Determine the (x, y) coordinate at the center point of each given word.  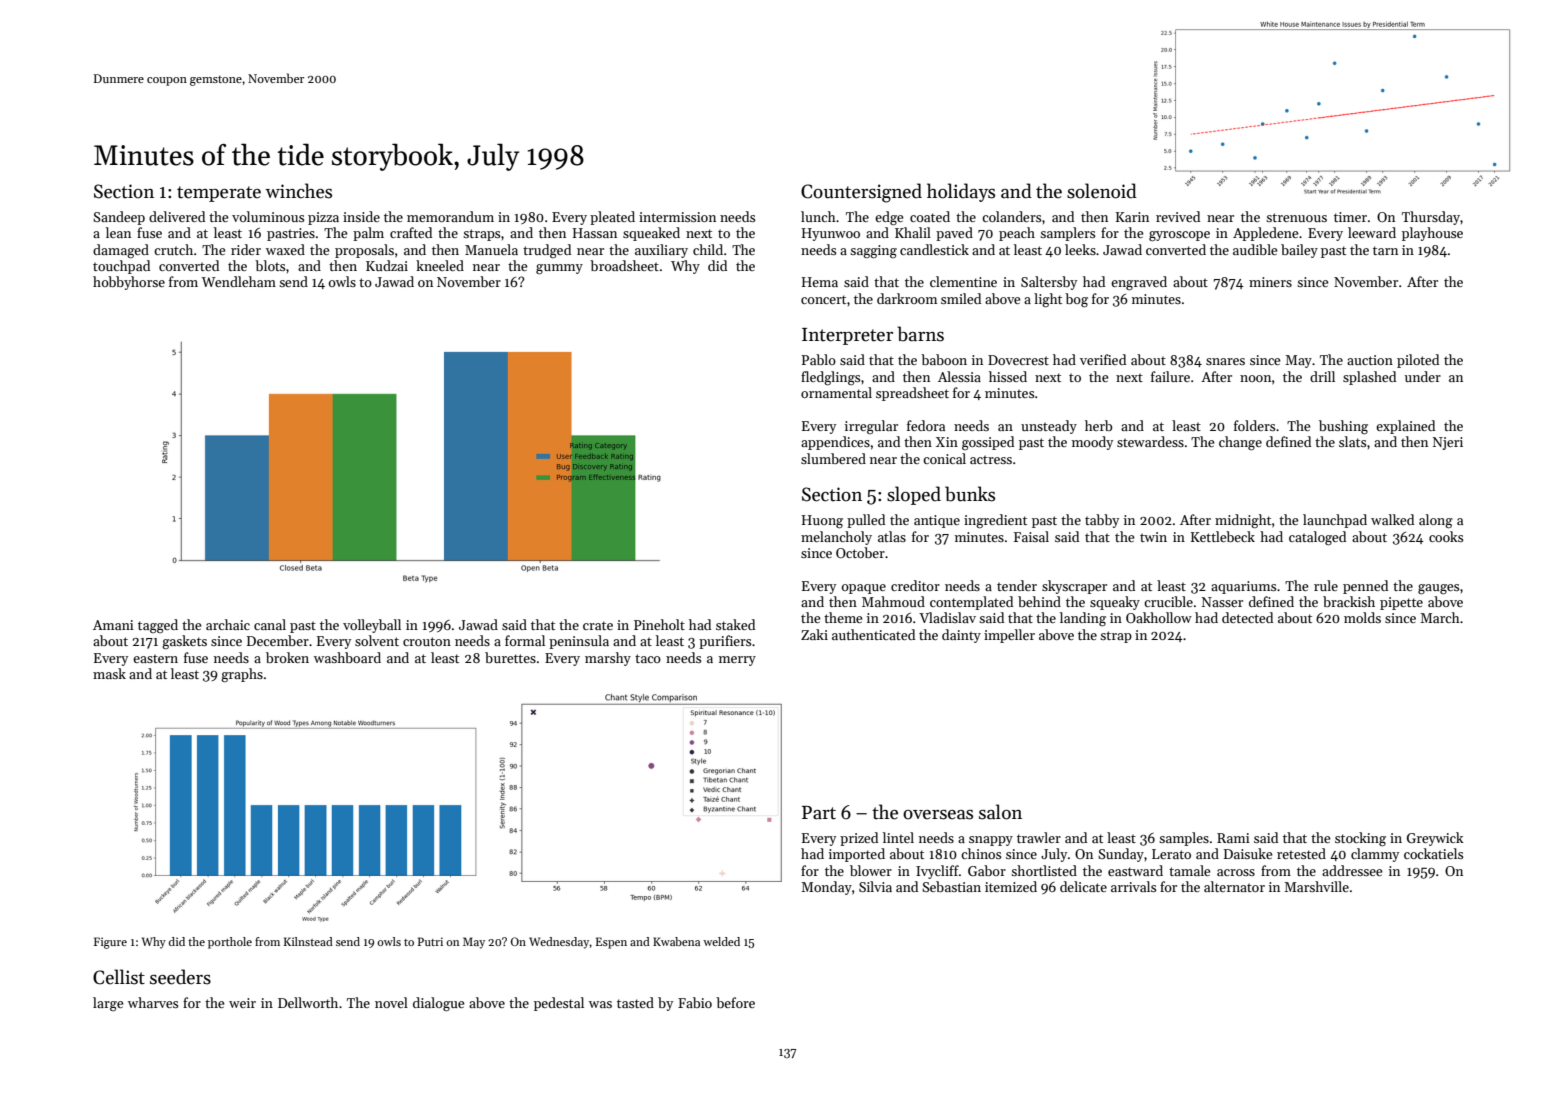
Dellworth (308, 1002)
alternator (1234, 886)
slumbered (833, 458)
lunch (818, 216)
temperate (219, 194)
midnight (1243, 521)
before (735, 1002)
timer (1350, 217)
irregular (871, 427)
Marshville (1316, 886)
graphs (242, 675)
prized (859, 839)
